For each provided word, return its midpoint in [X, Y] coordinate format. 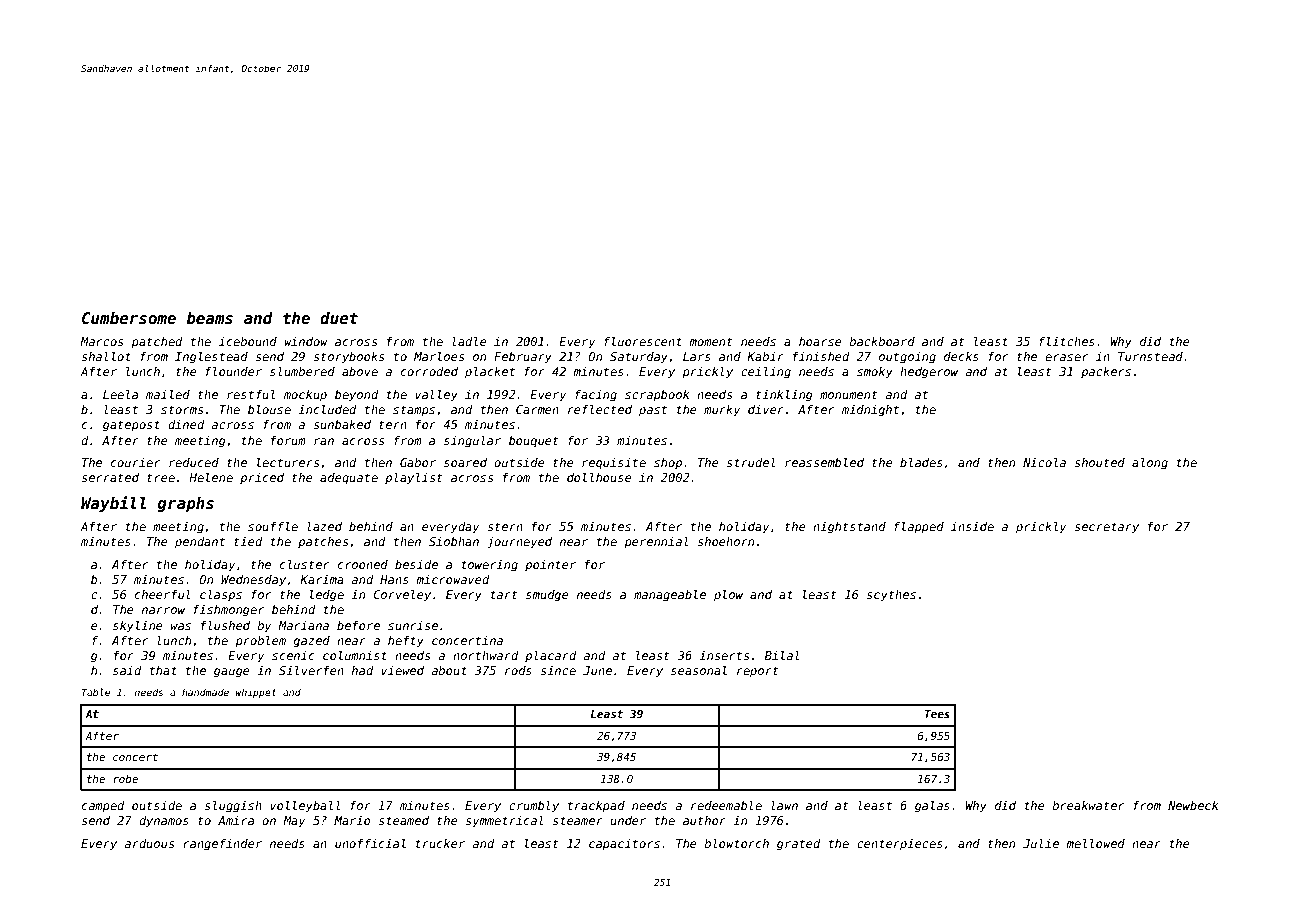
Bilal [782, 655]
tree [161, 477]
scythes [891, 596]
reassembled [824, 462]
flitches [1067, 341]
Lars [697, 356]
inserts [724, 655]
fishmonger [229, 611]
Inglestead [211, 358]
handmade [205, 692]
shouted [1099, 462]
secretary [1106, 528]
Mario [352, 820]
